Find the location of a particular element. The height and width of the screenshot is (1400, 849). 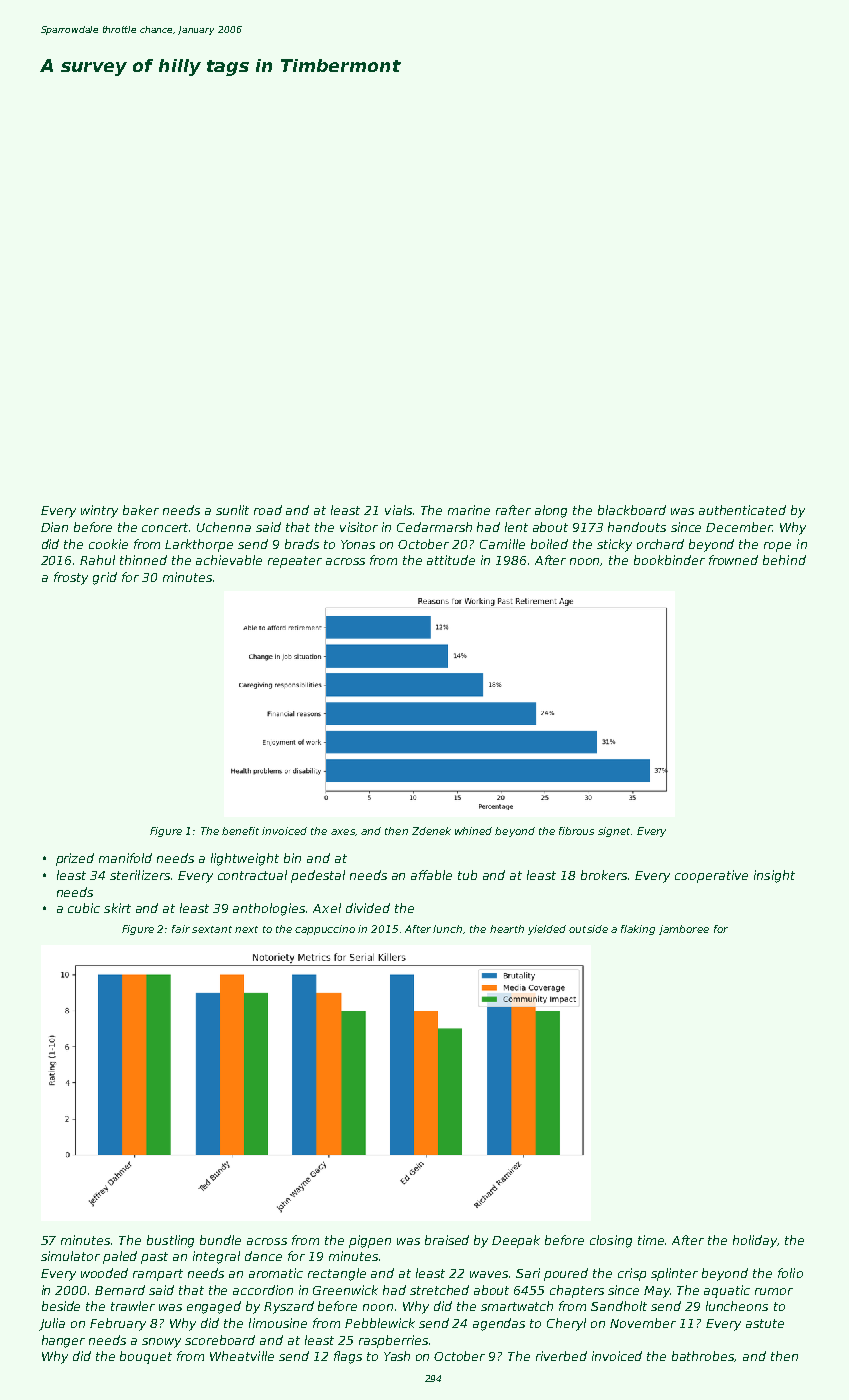

pigpen is located at coordinates (370, 1241).
